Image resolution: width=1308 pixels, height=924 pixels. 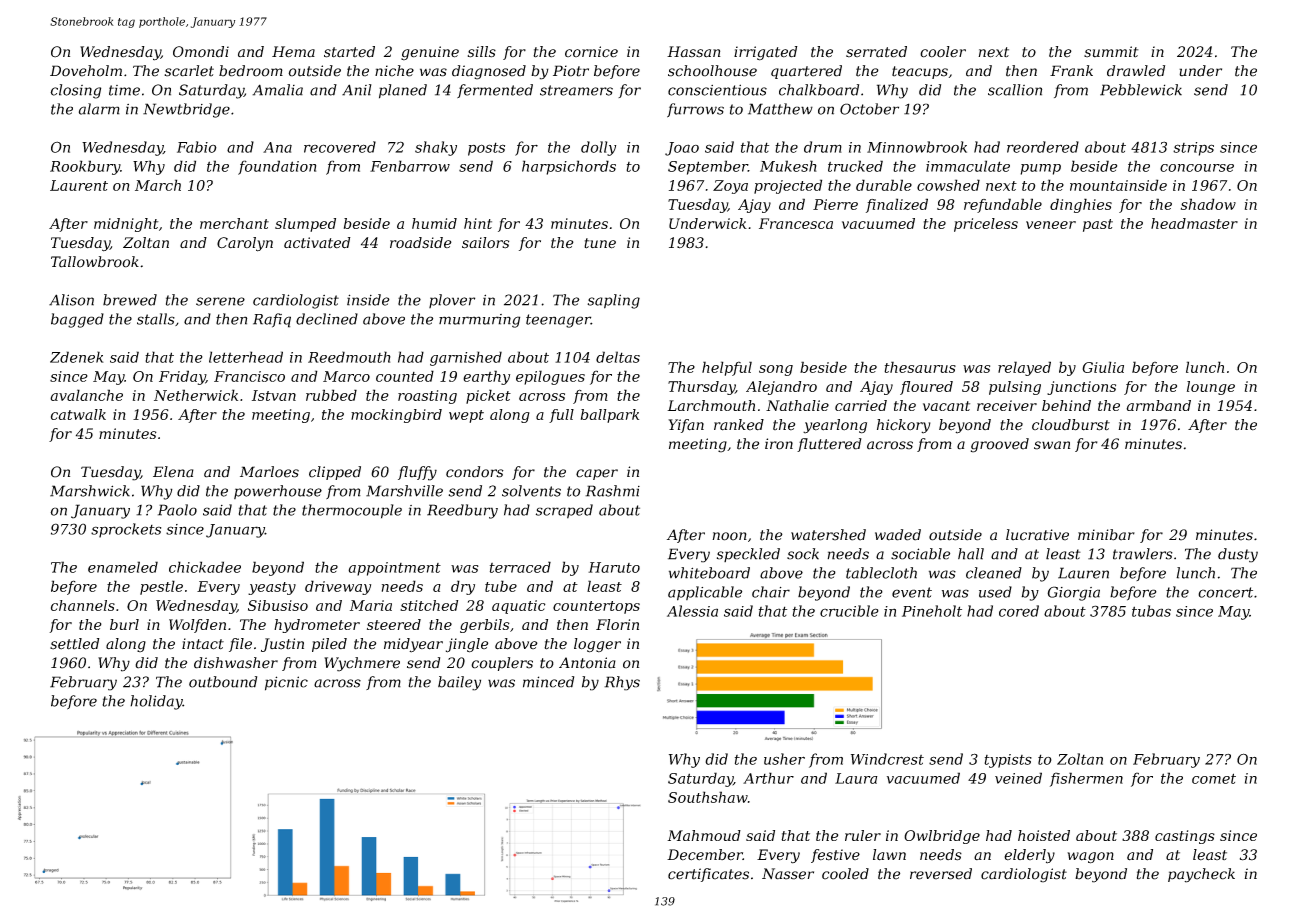 I want to click on picnic, so click(x=286, y=683).
